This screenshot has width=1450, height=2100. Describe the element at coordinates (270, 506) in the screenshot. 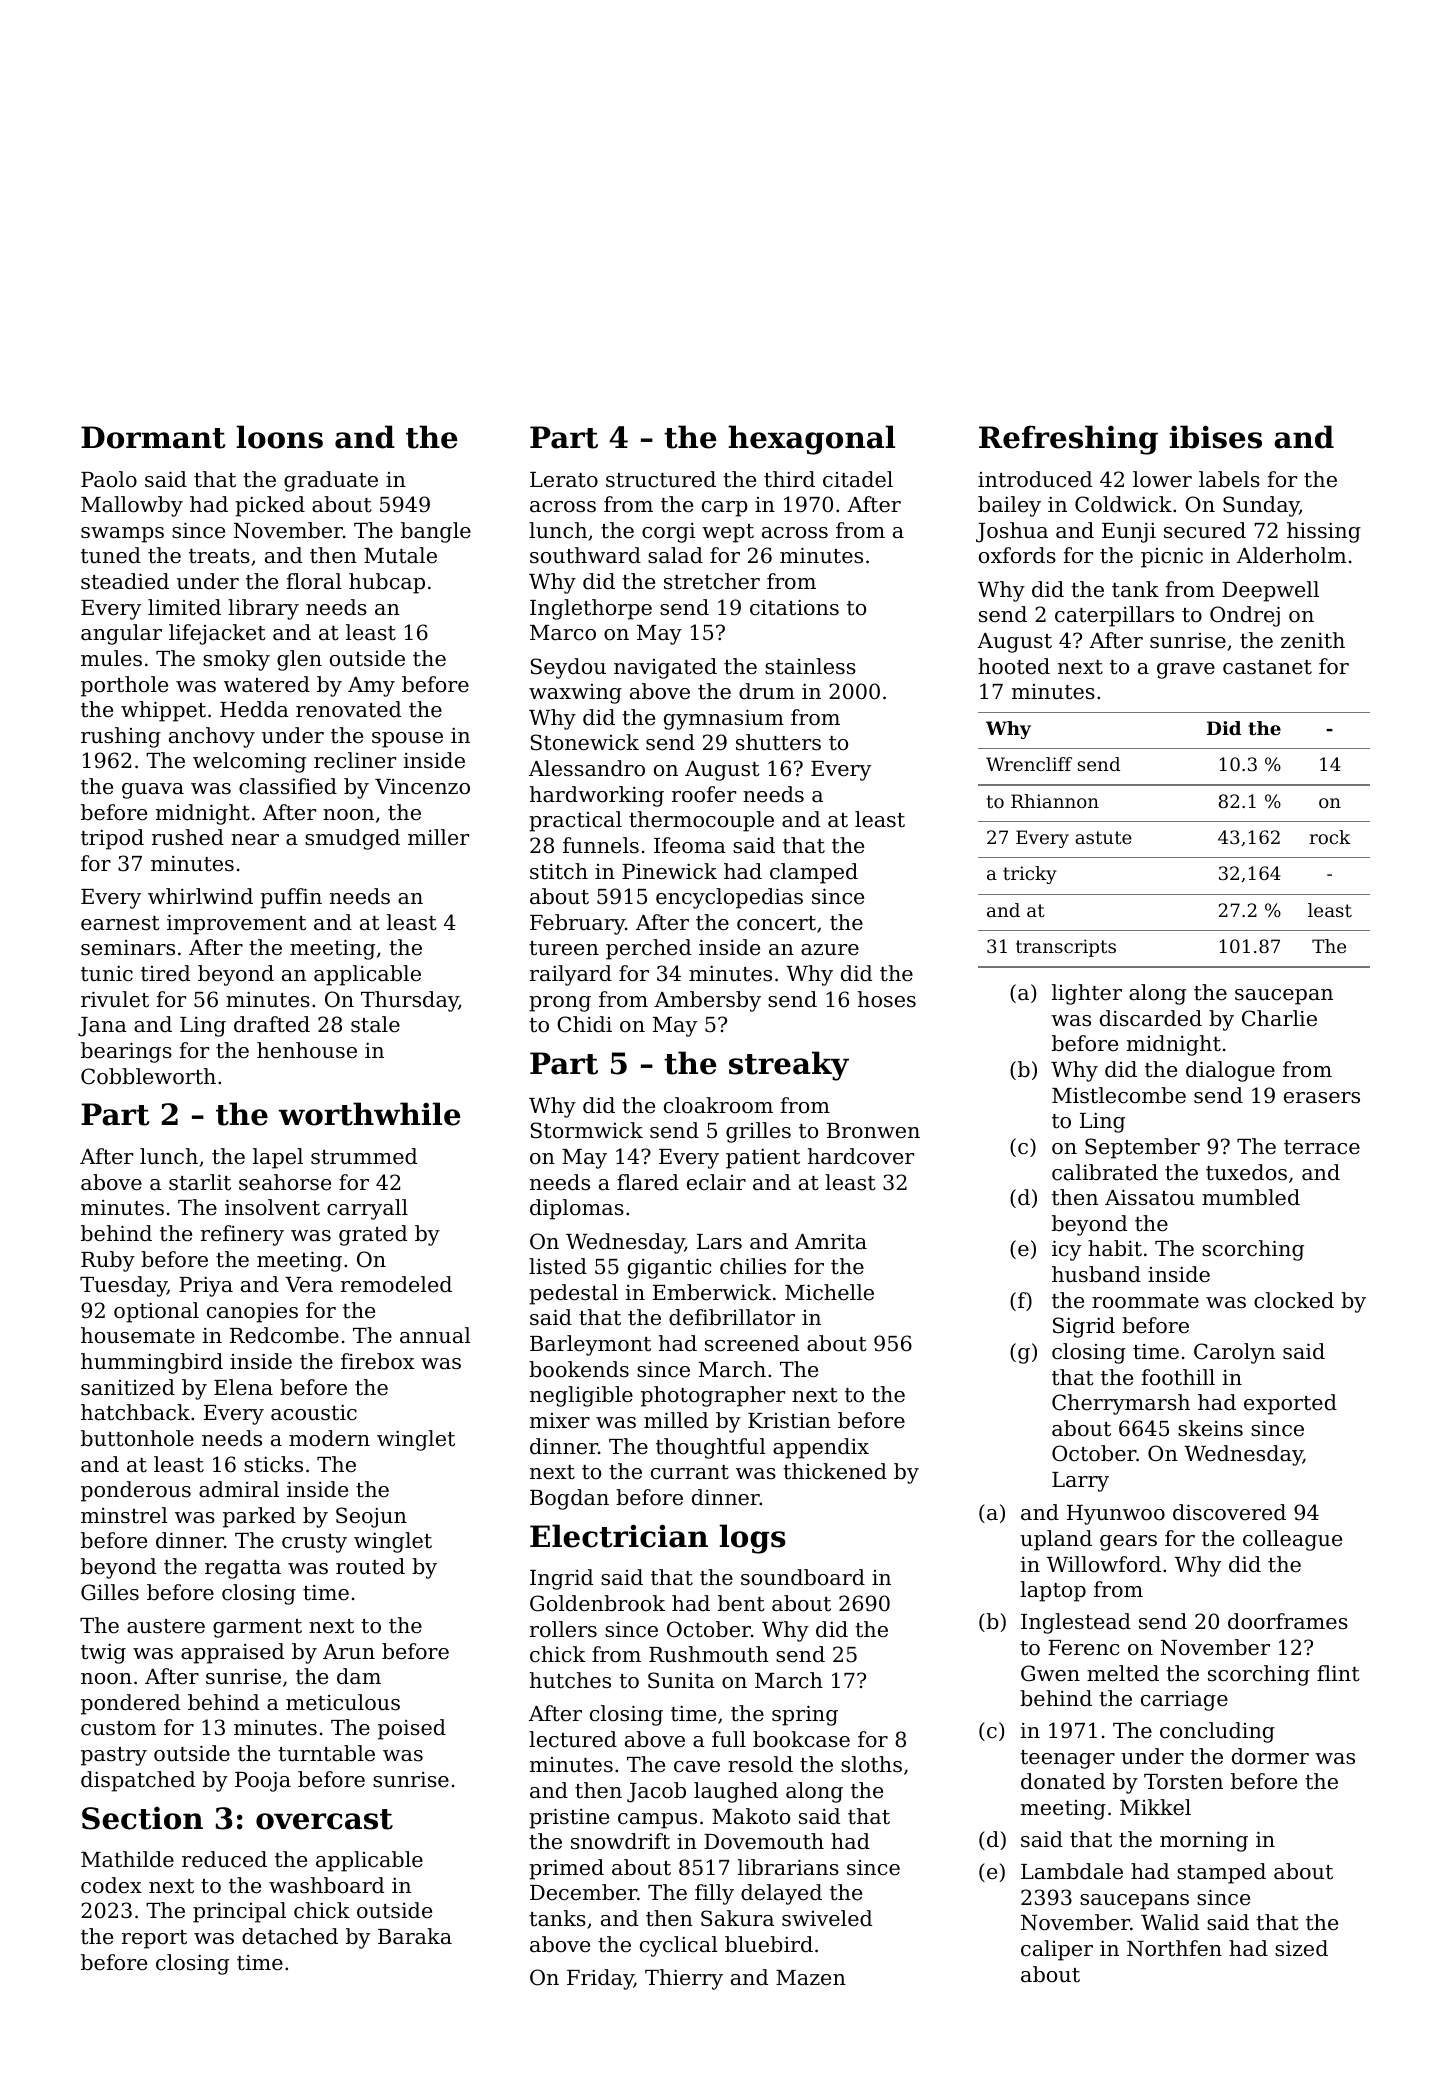

I see `picked` at that location.
